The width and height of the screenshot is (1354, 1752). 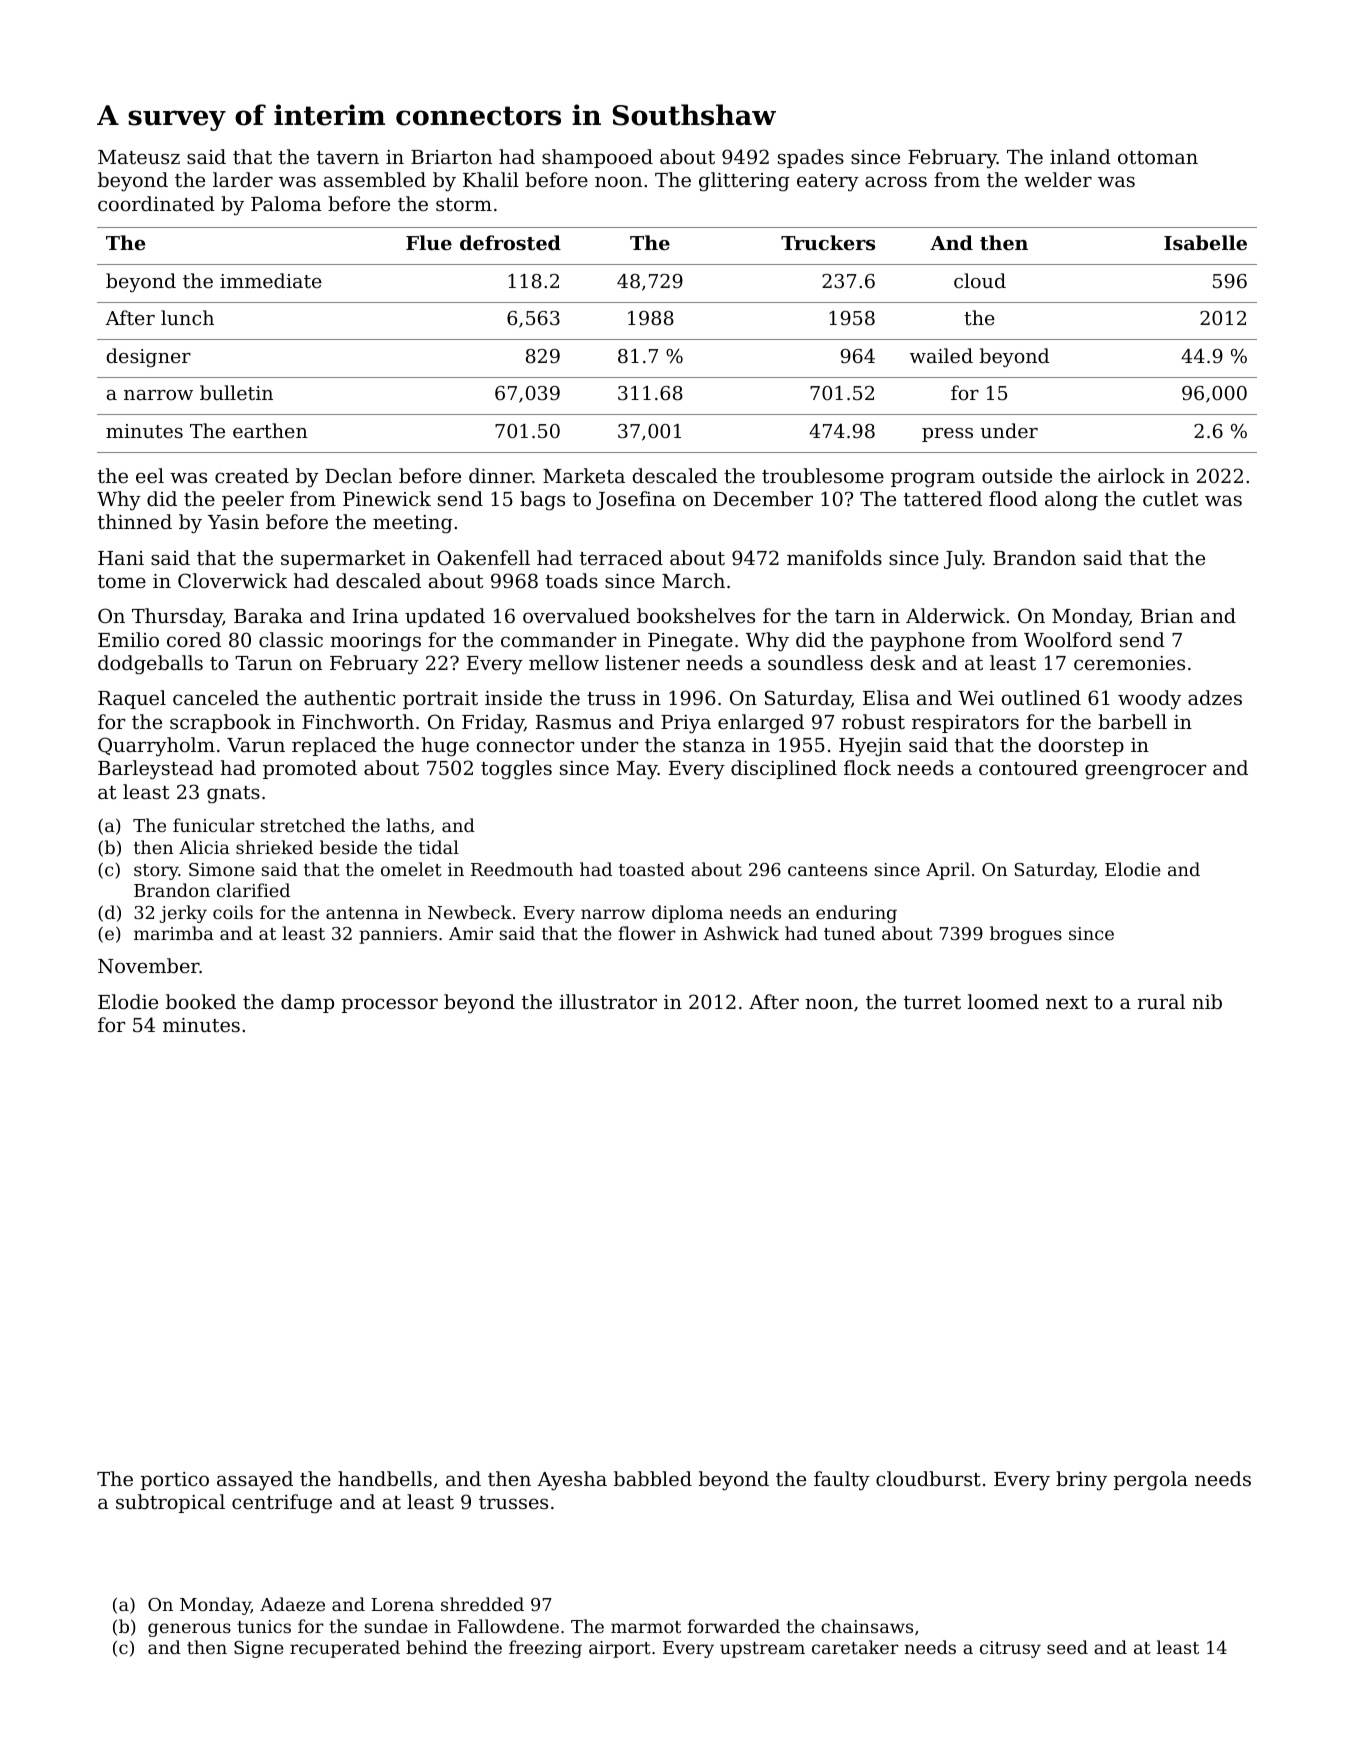 What do you see at coordinates (811, 158) in the screenshot?
I see `spades` at bounding box center [811, 158].
